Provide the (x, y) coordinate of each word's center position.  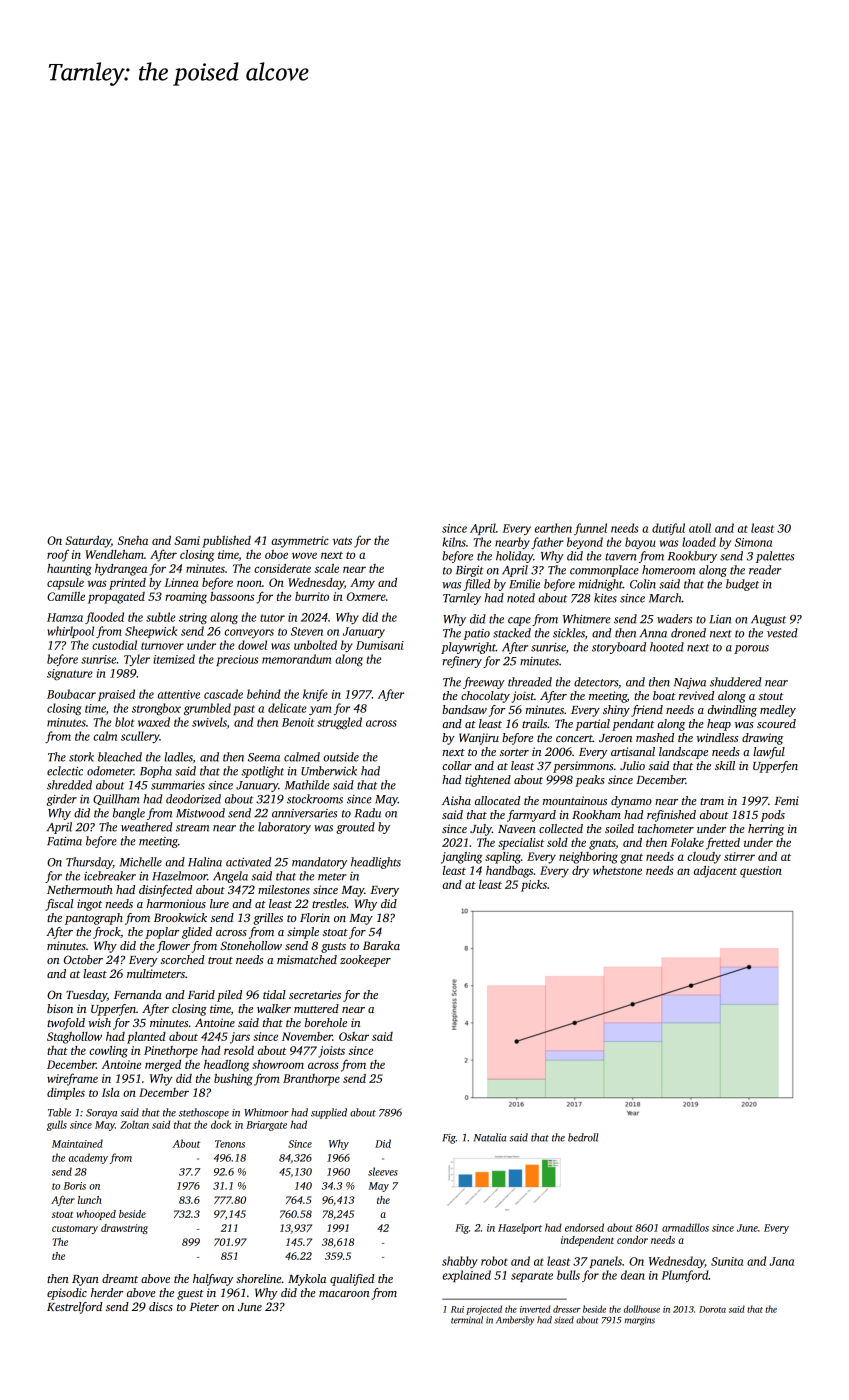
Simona (753, 542)
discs (161, 1306)
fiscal (59, 905)
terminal (467, 1320)
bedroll (583, 1137)
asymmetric (300, 542)
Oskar (354, 1036)
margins (640, 1321)
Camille (66, 596)
